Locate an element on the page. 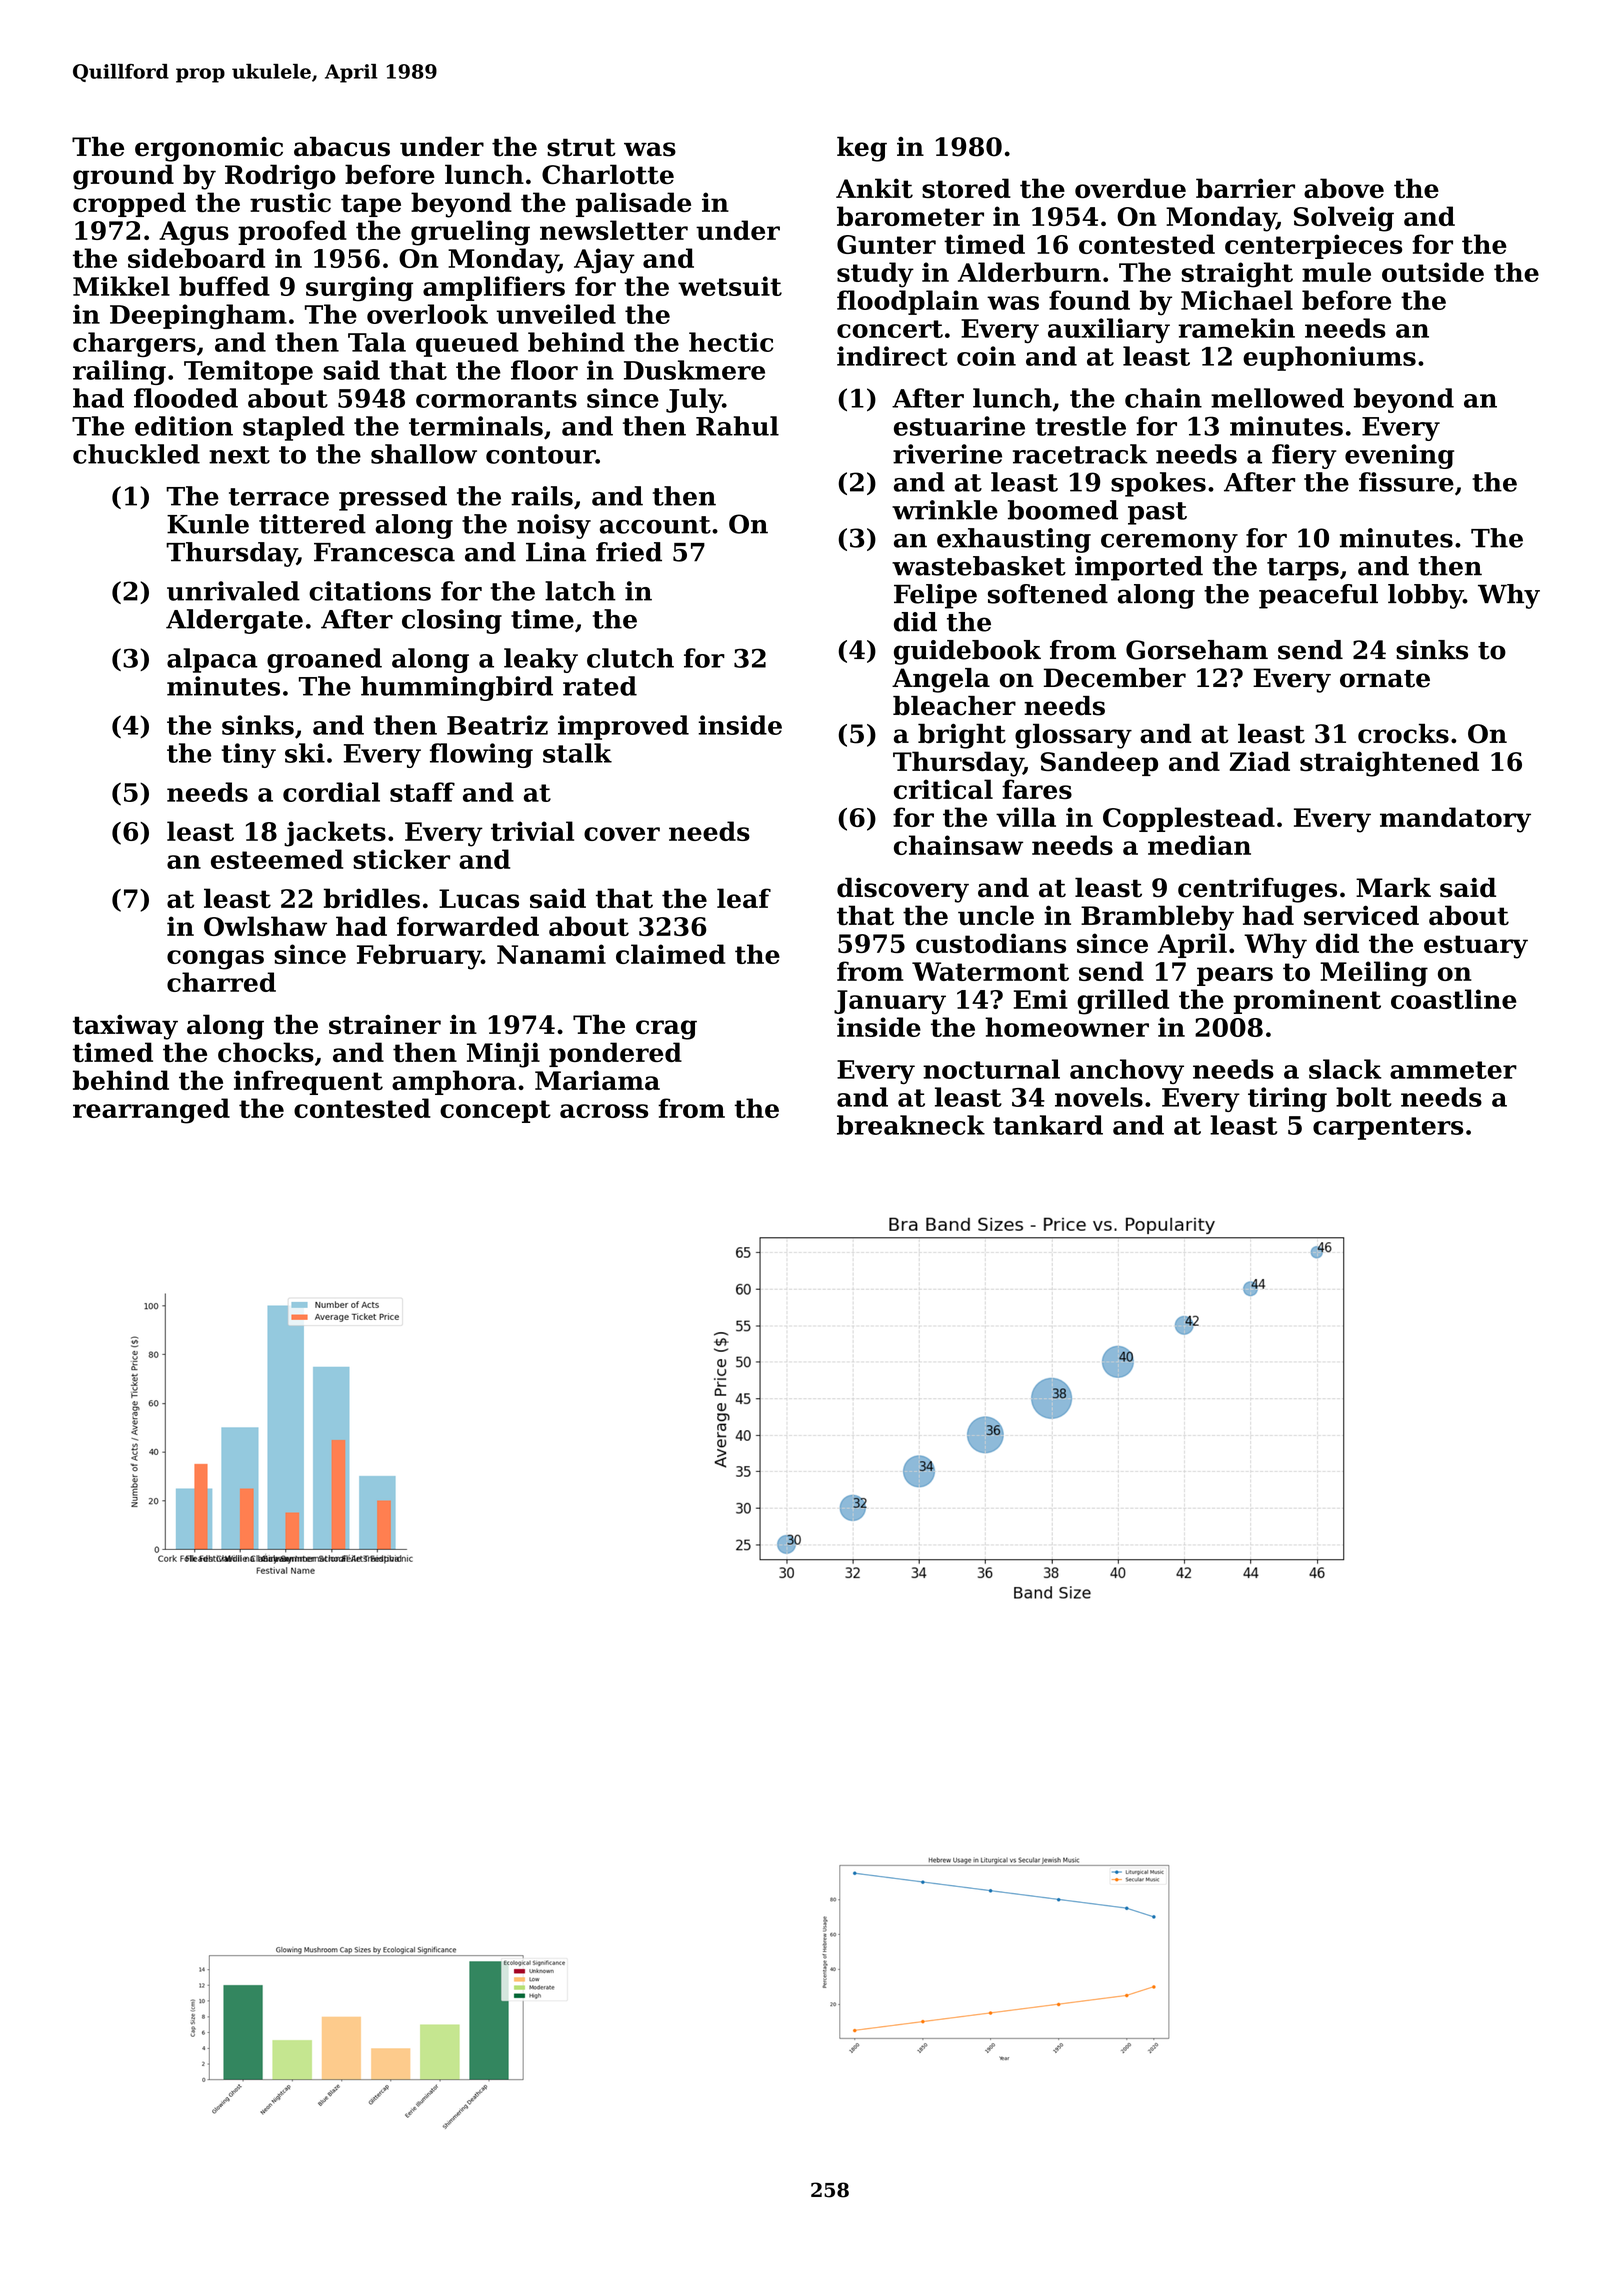 This image has height=2292, width=1620. past is located at coordinates (1157, 513).
